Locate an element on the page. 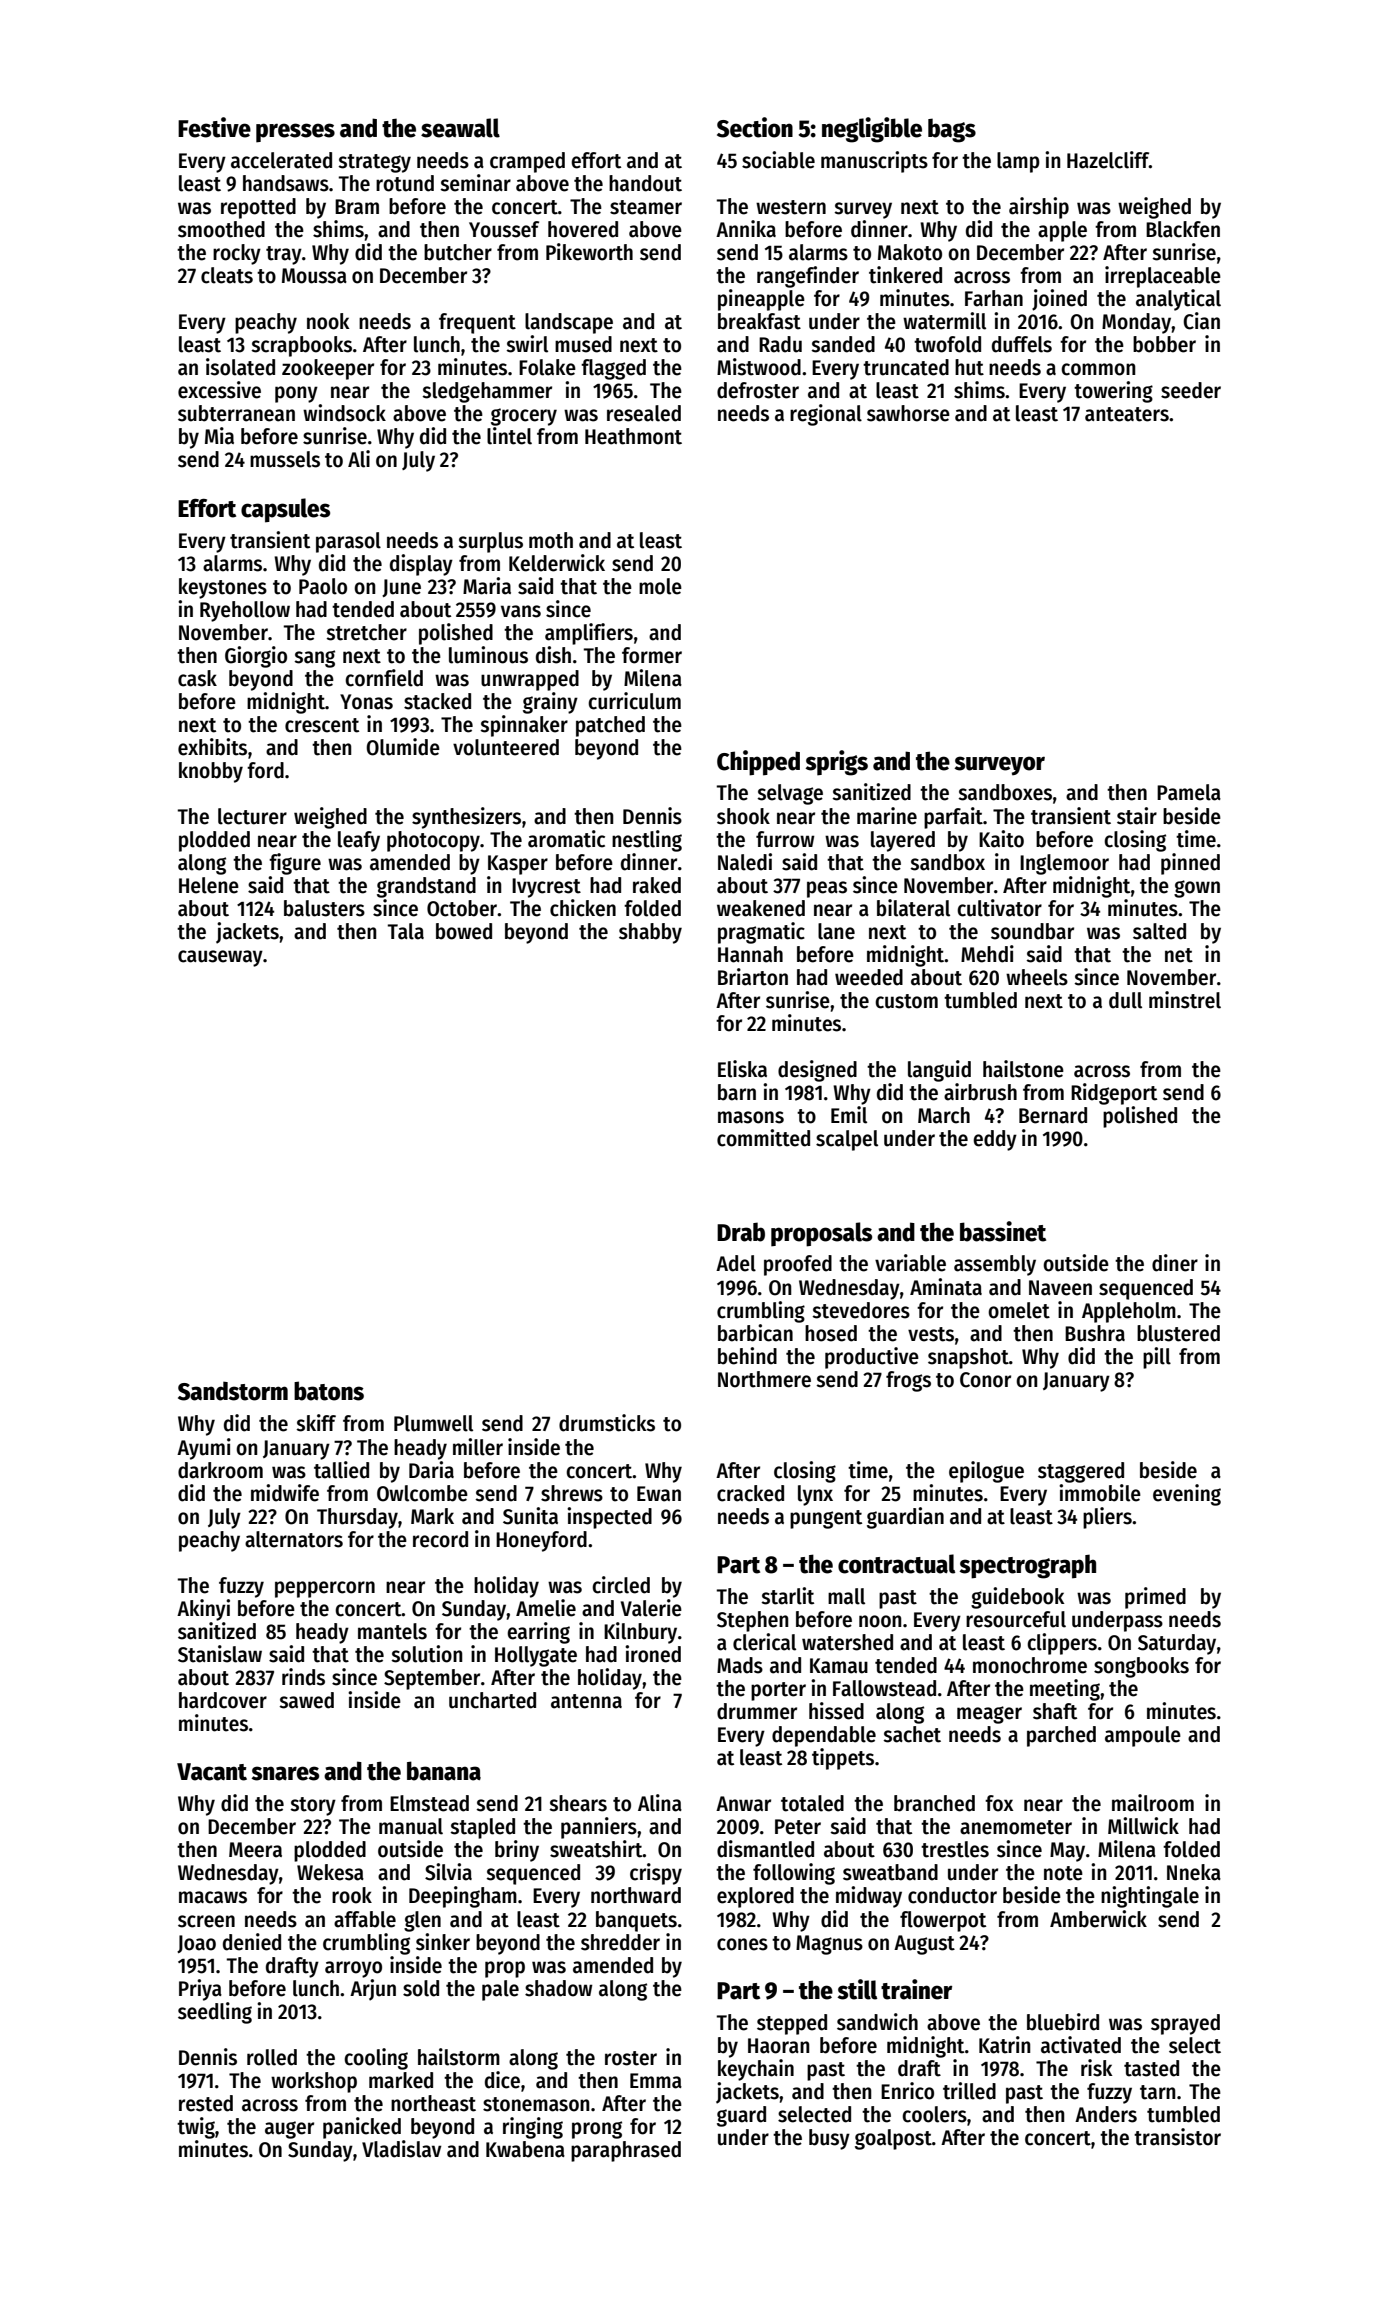 The height and width of the image is (2304, 1399). twofold is located at coordinates (947, 344).
